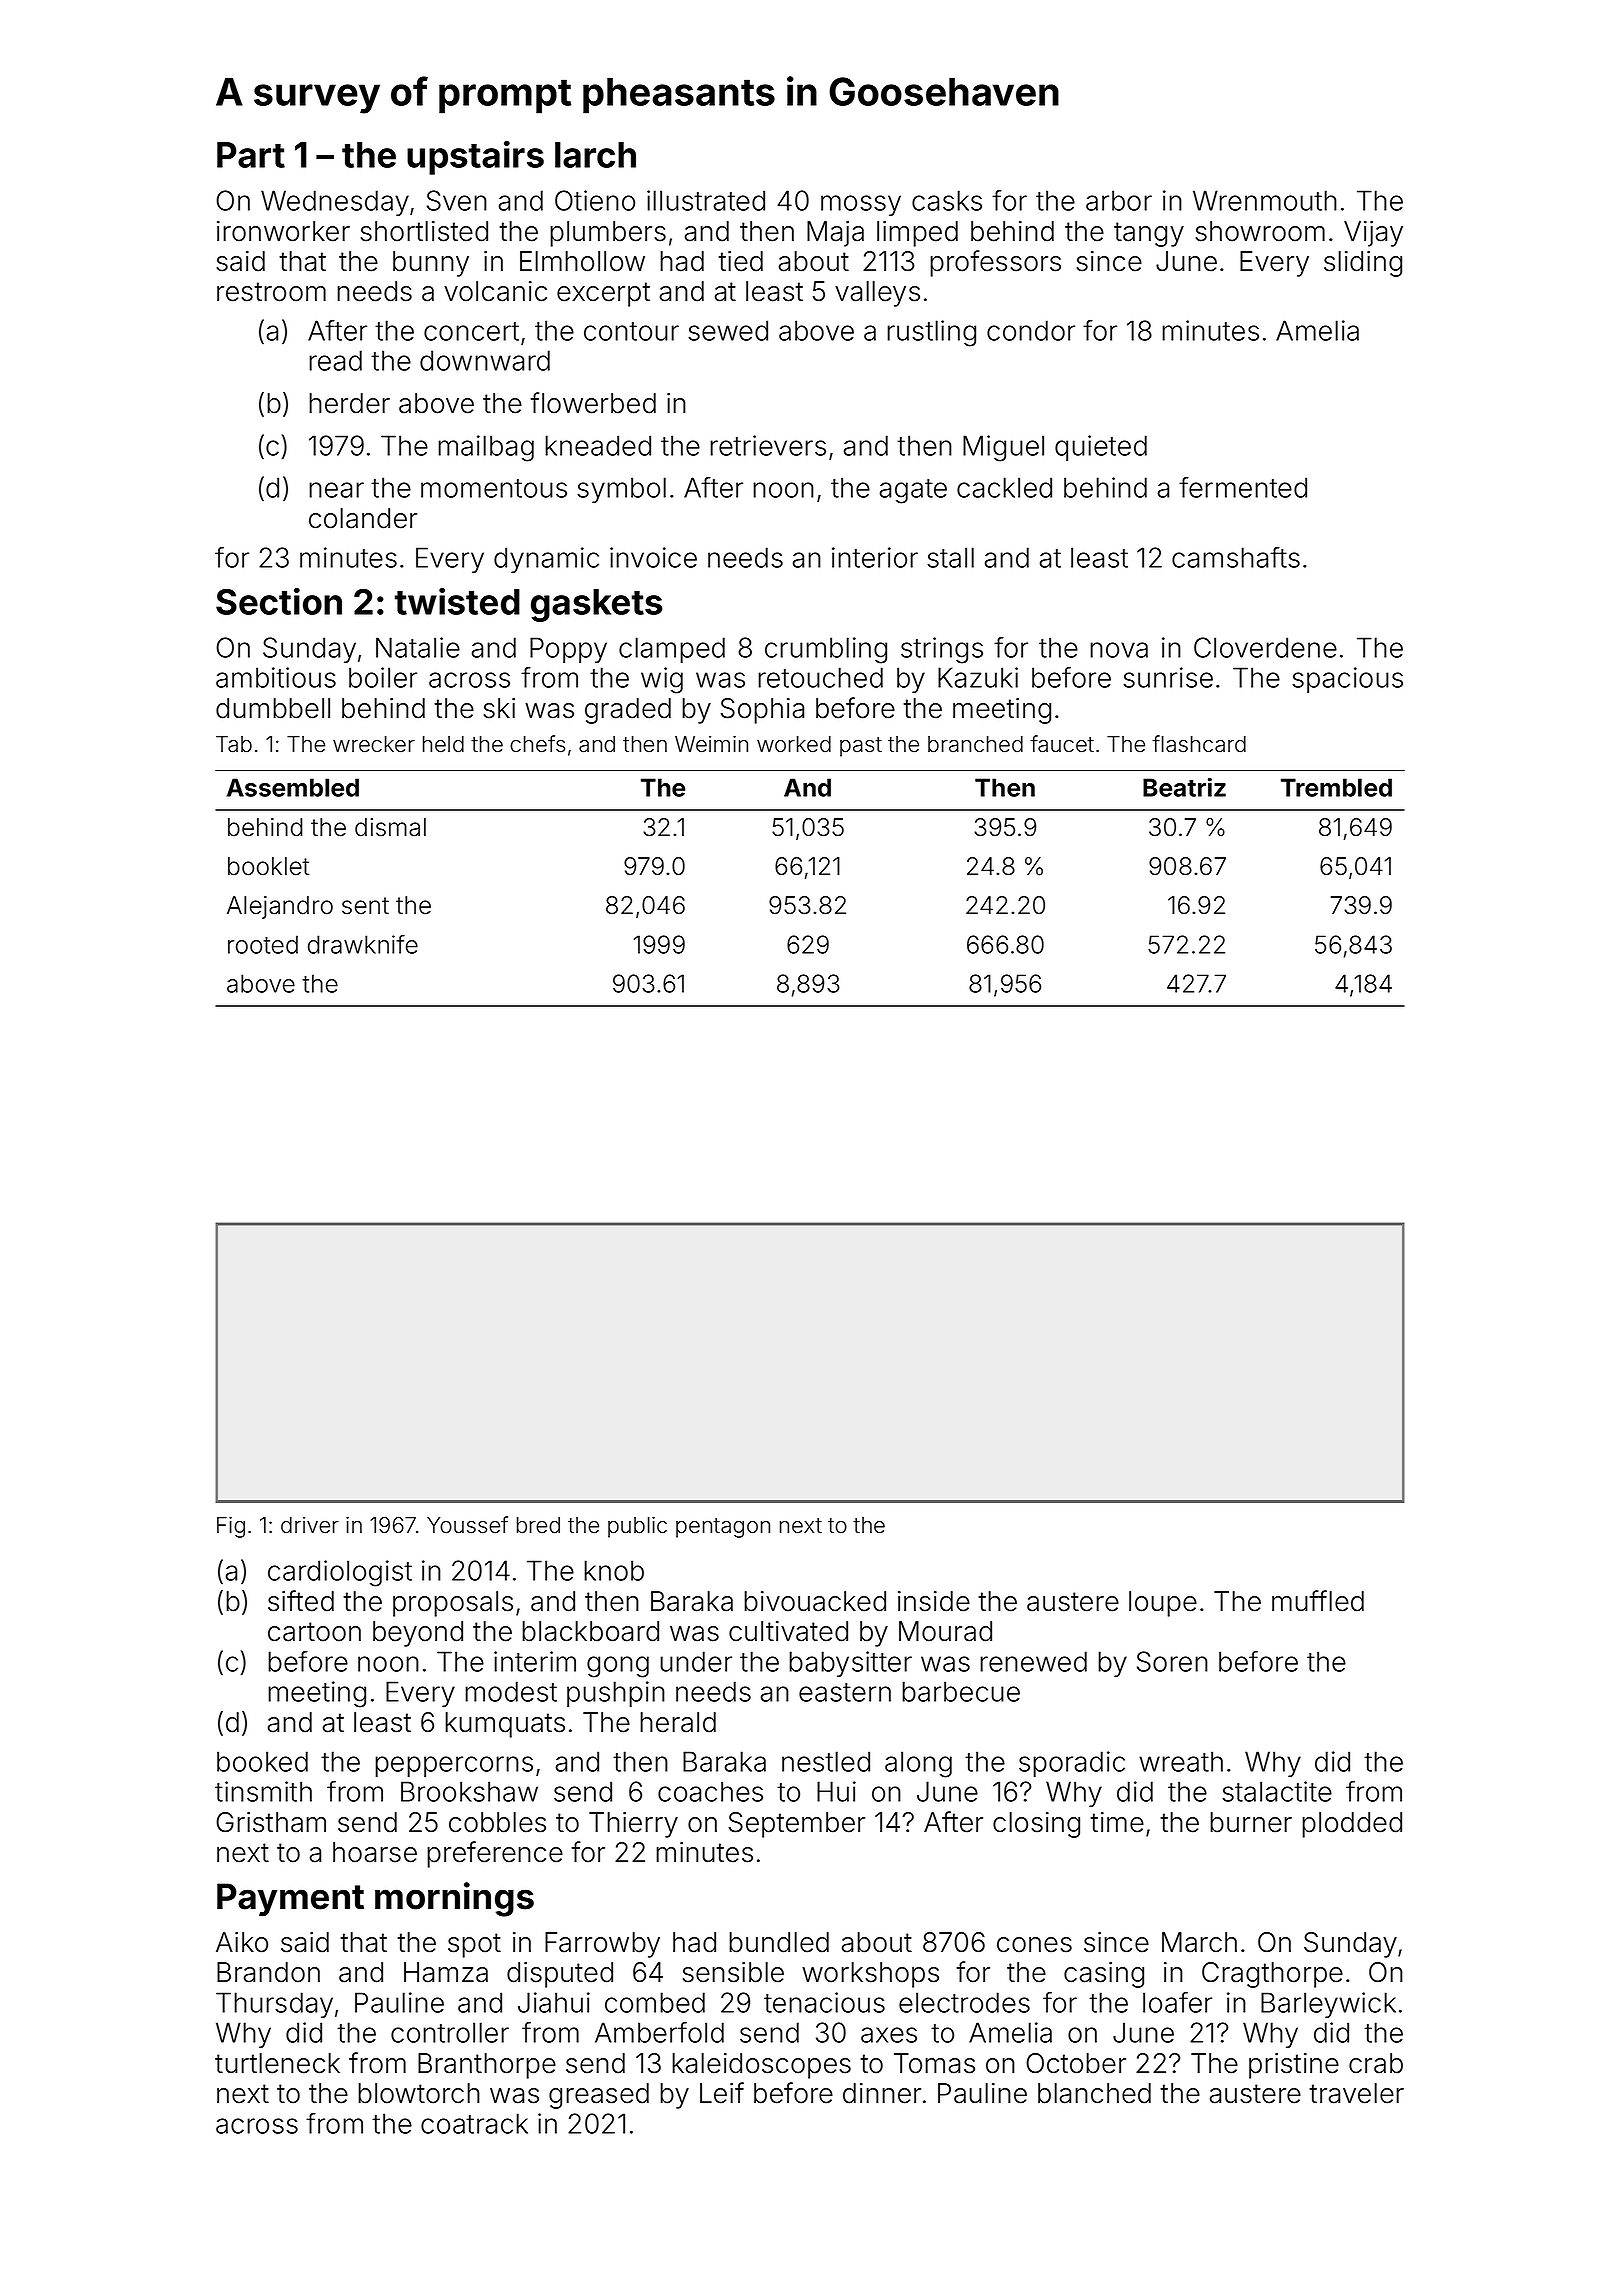 This page has width=1620, height=2292. I want to click on blanched, so click(1094, 2093).
